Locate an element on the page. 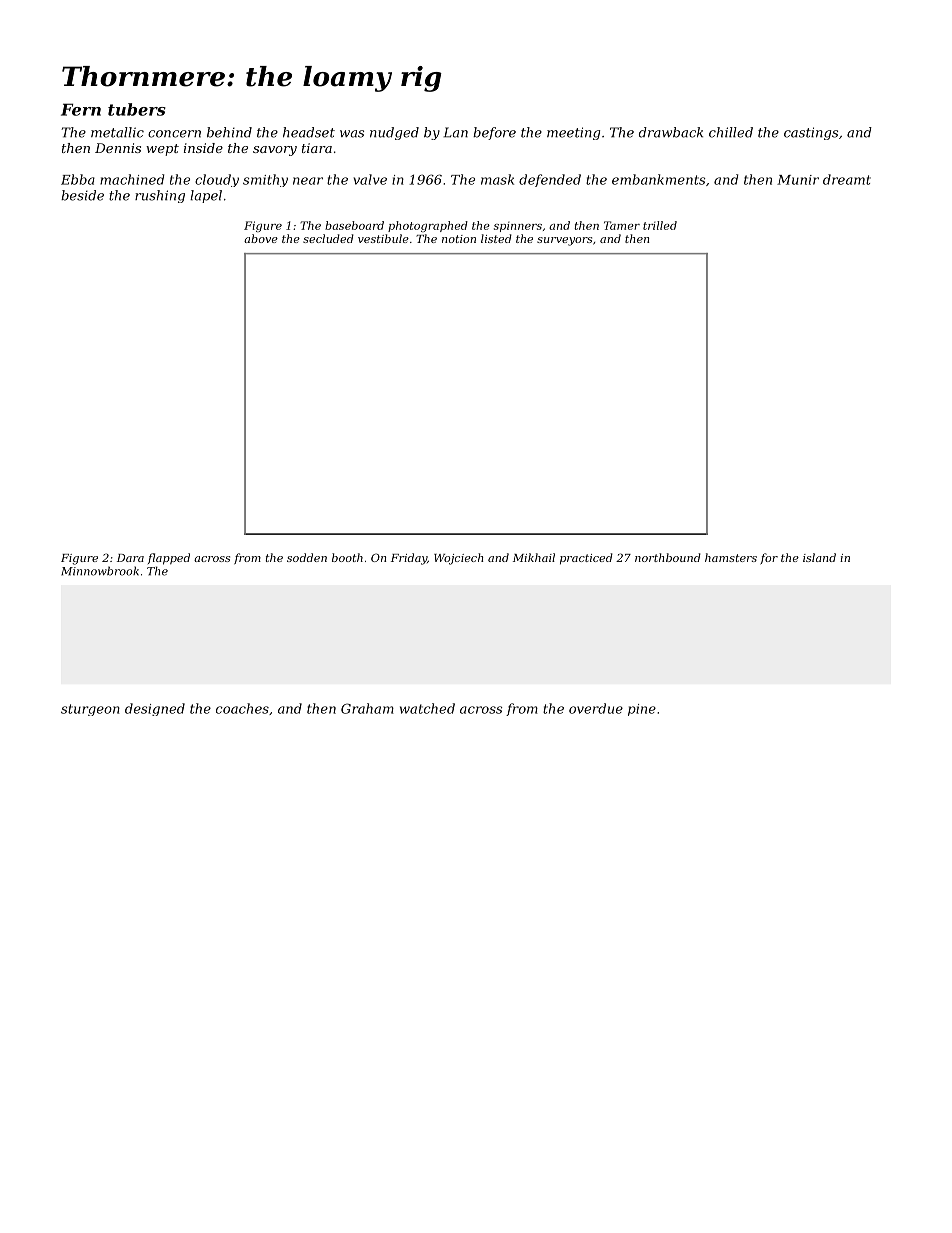 The width and height of the document is (952, 1233). sturgeon is located at coordinates (90, 710).
